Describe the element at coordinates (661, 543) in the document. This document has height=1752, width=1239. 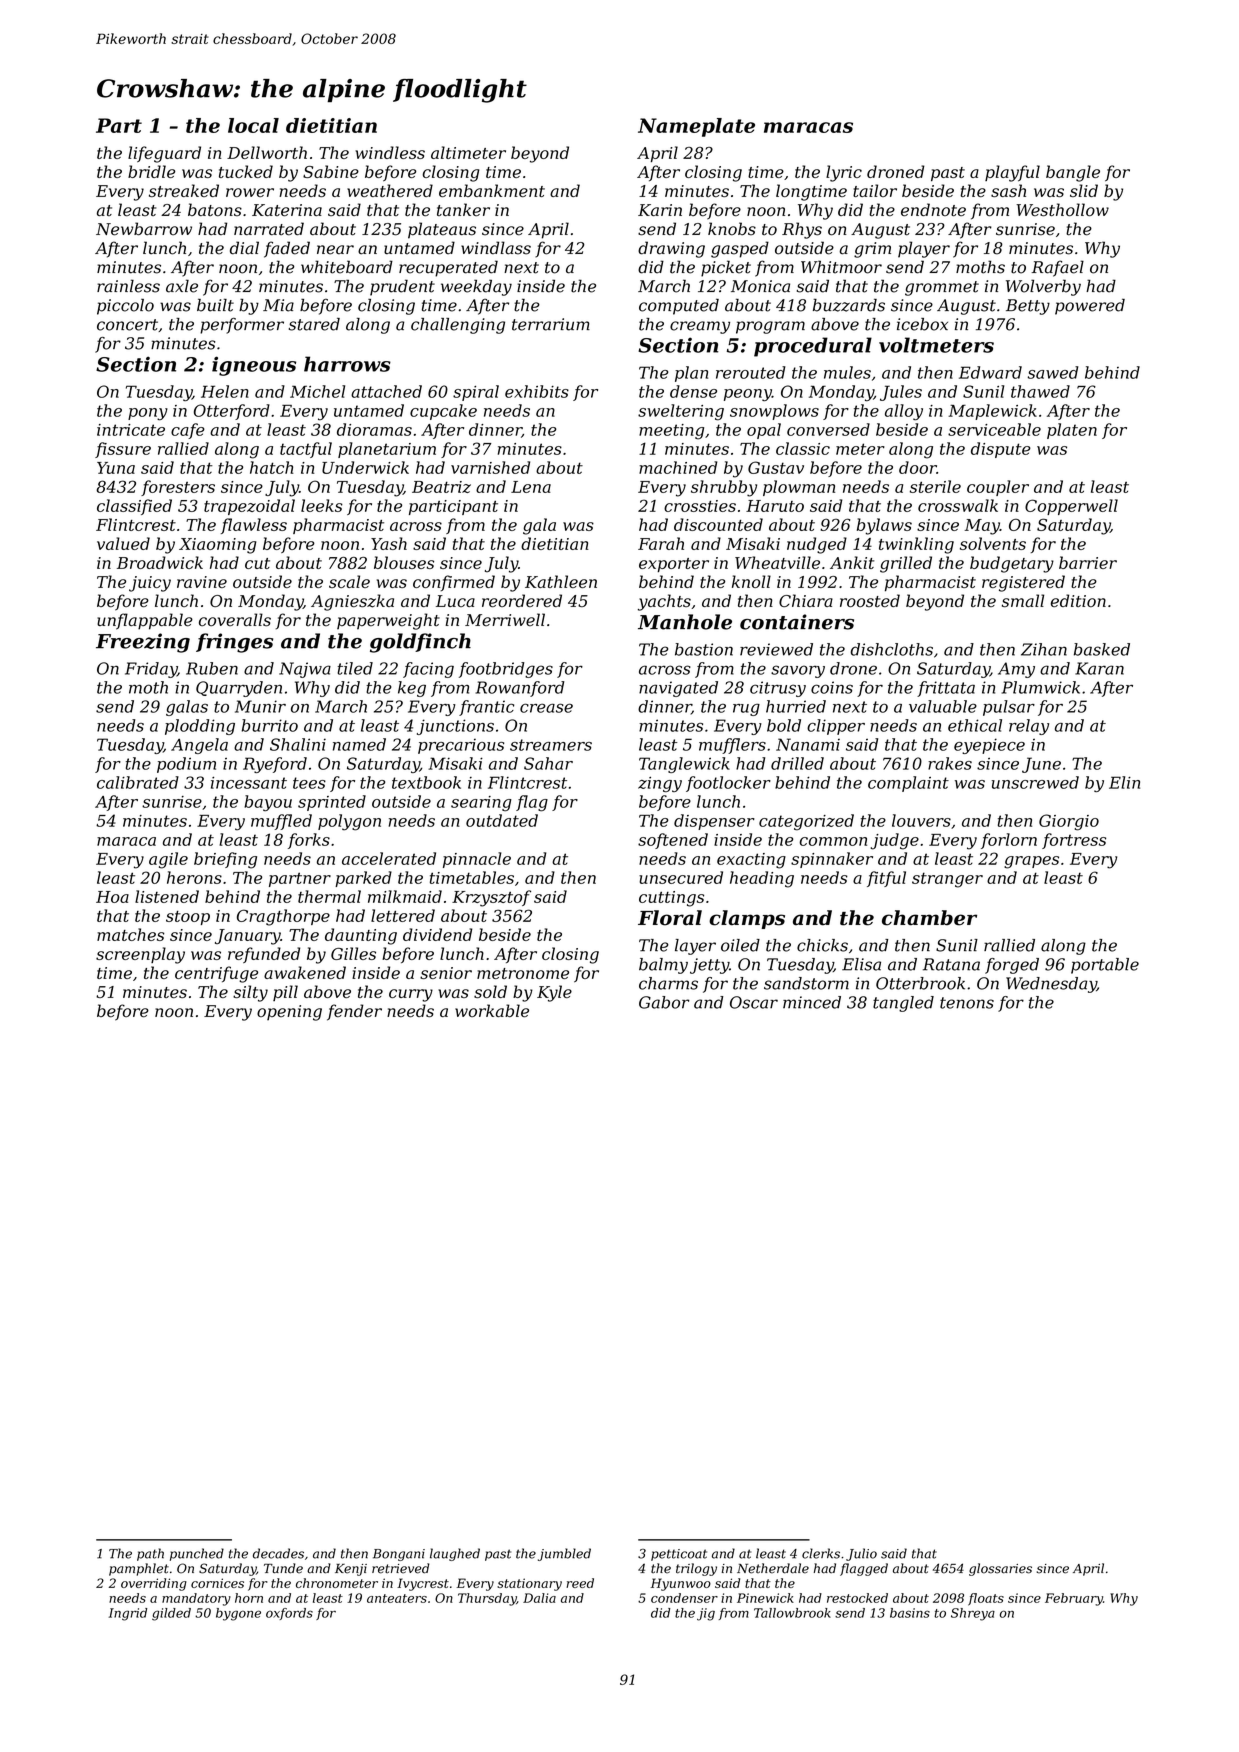
I see `Farah` at that location.
